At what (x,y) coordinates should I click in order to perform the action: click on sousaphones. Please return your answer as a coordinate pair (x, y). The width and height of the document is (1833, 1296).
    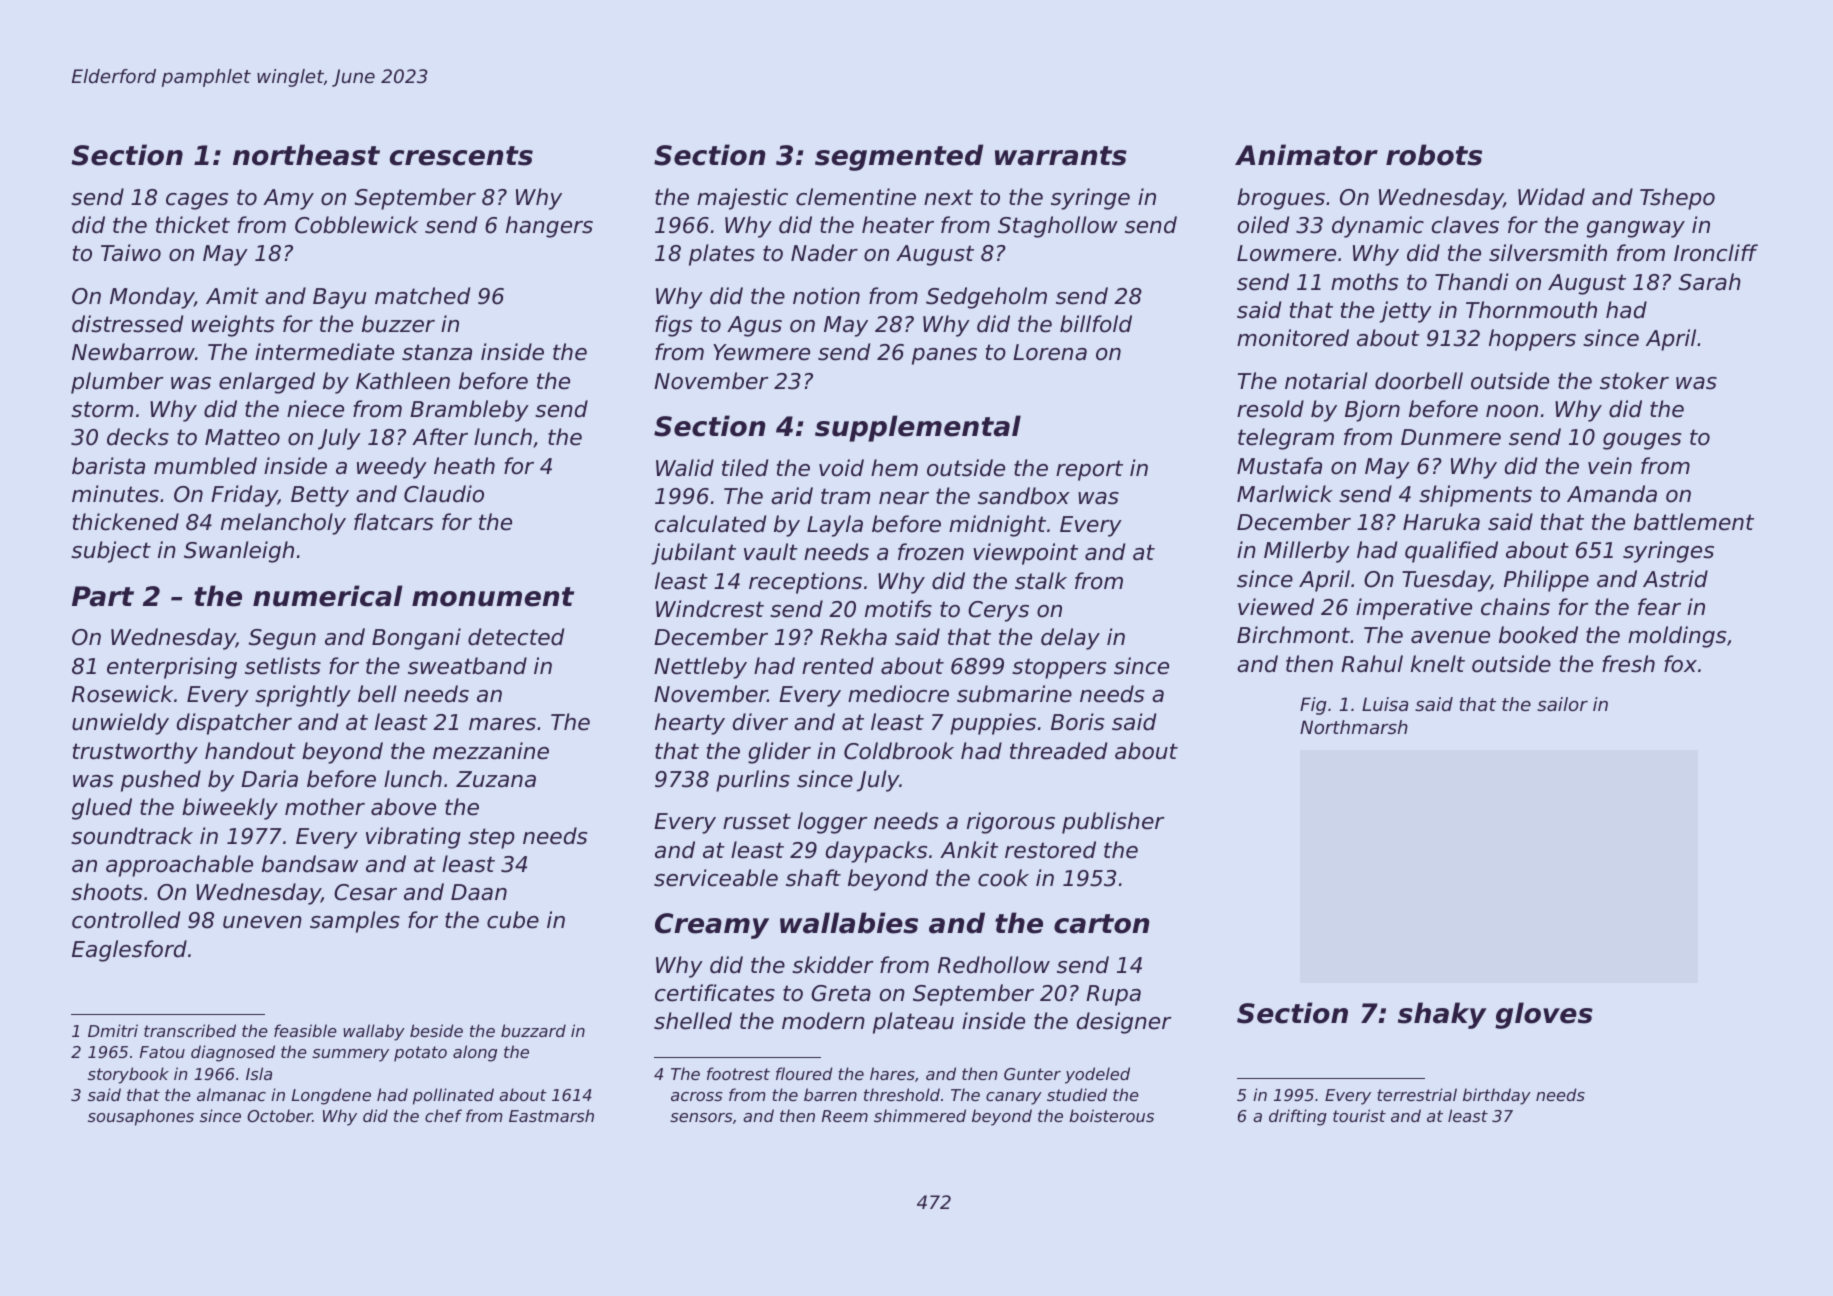
    Looking at the image, I should click on (141, 1117).
